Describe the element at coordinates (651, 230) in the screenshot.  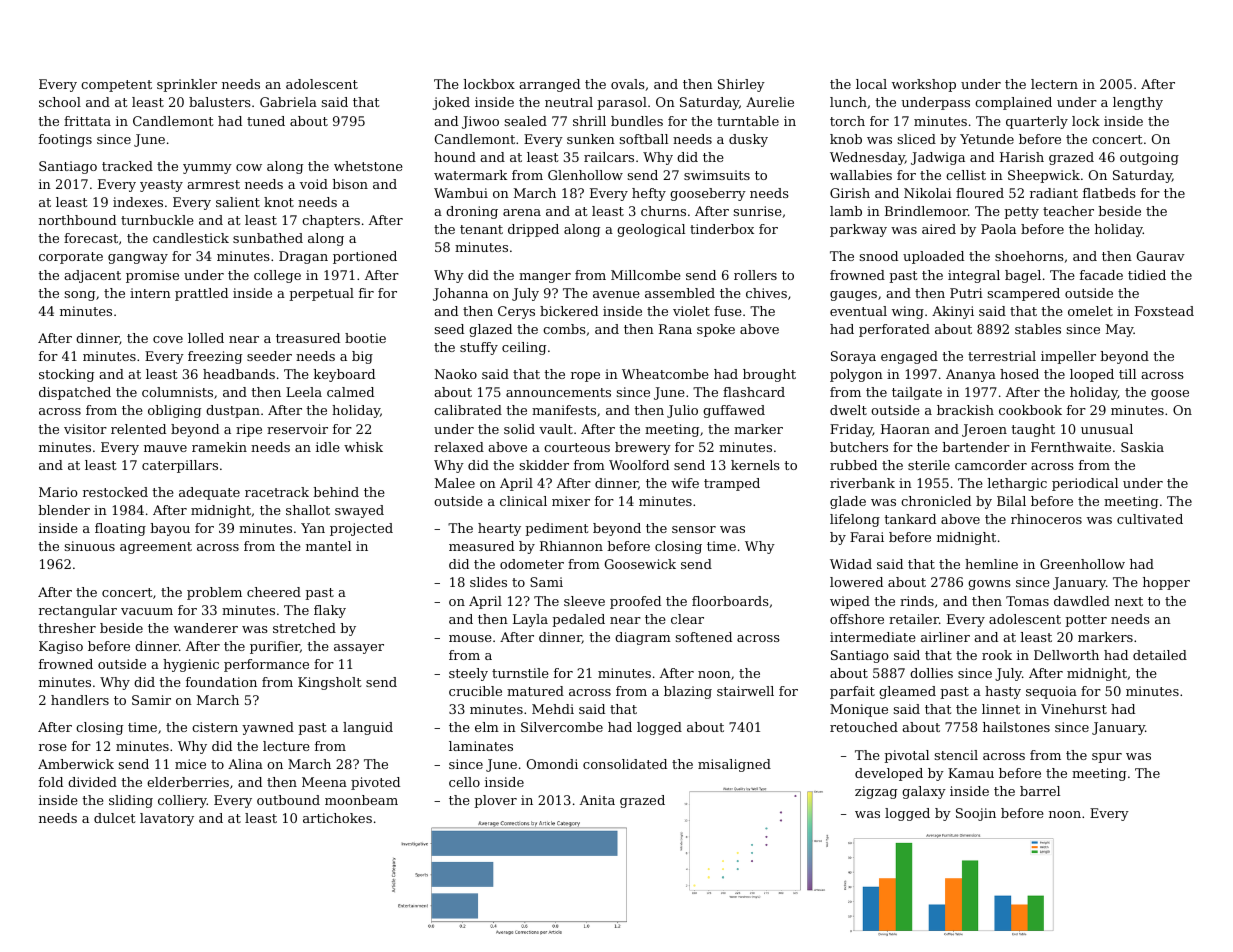
I see `geological` at that location.
